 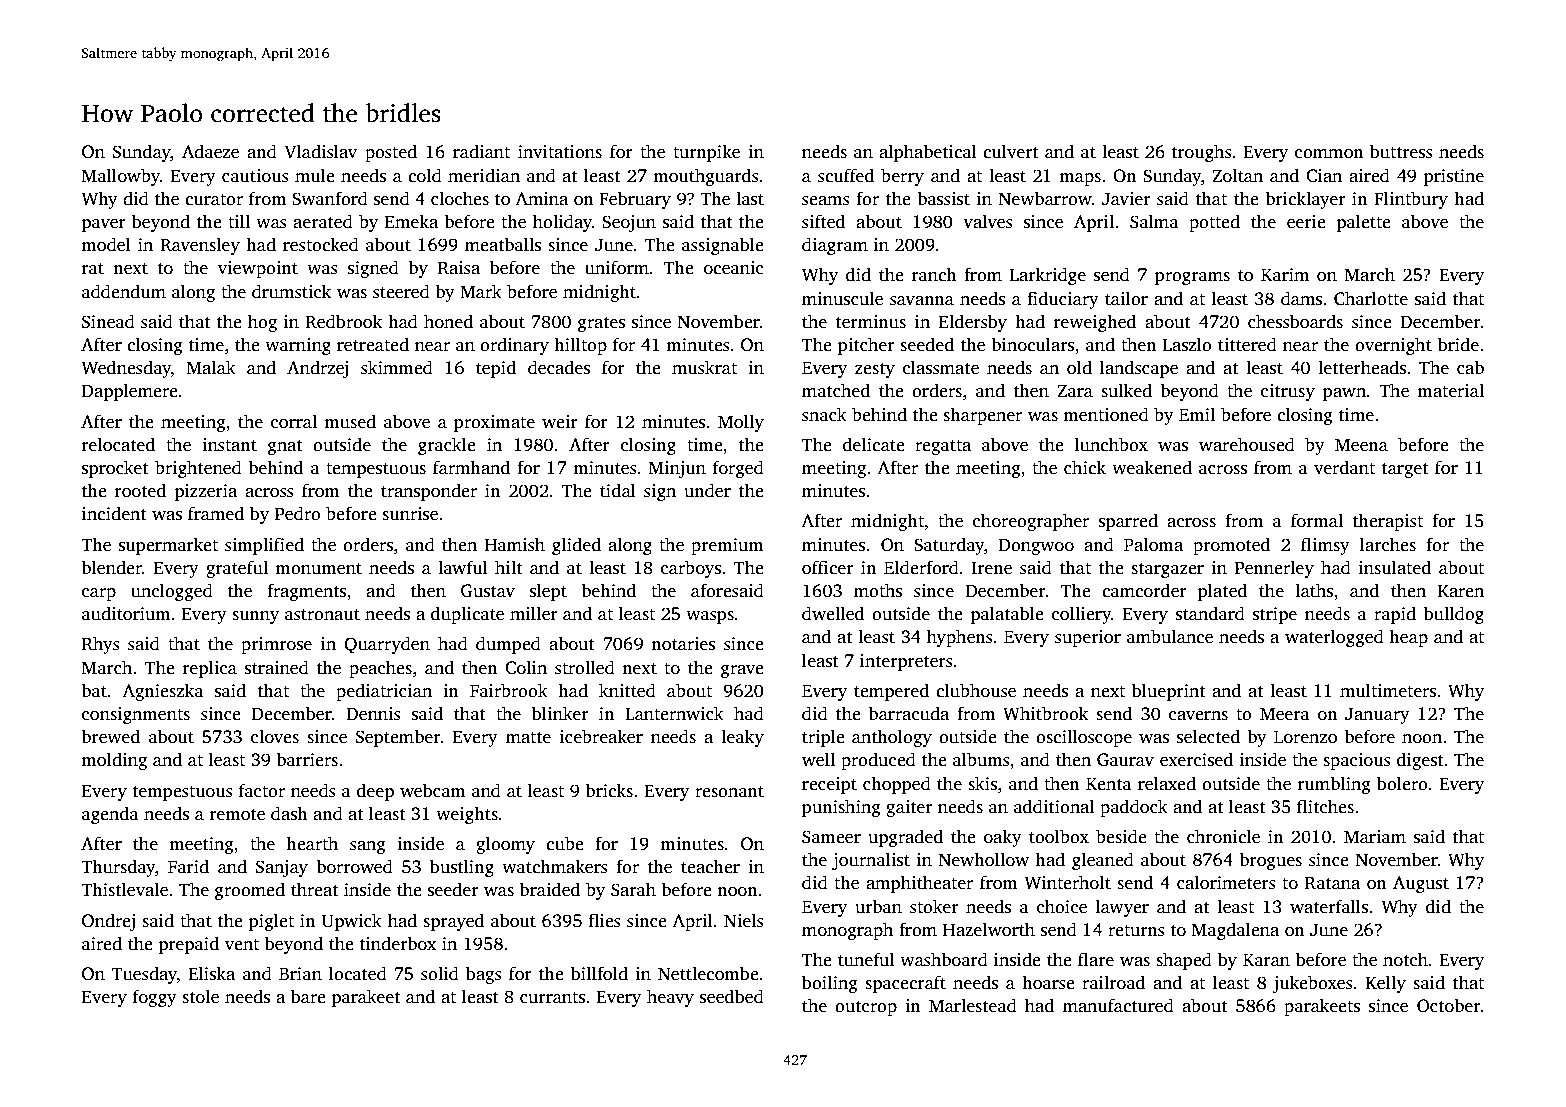 I want to click on troughs, so click(x=1202, y=153).
